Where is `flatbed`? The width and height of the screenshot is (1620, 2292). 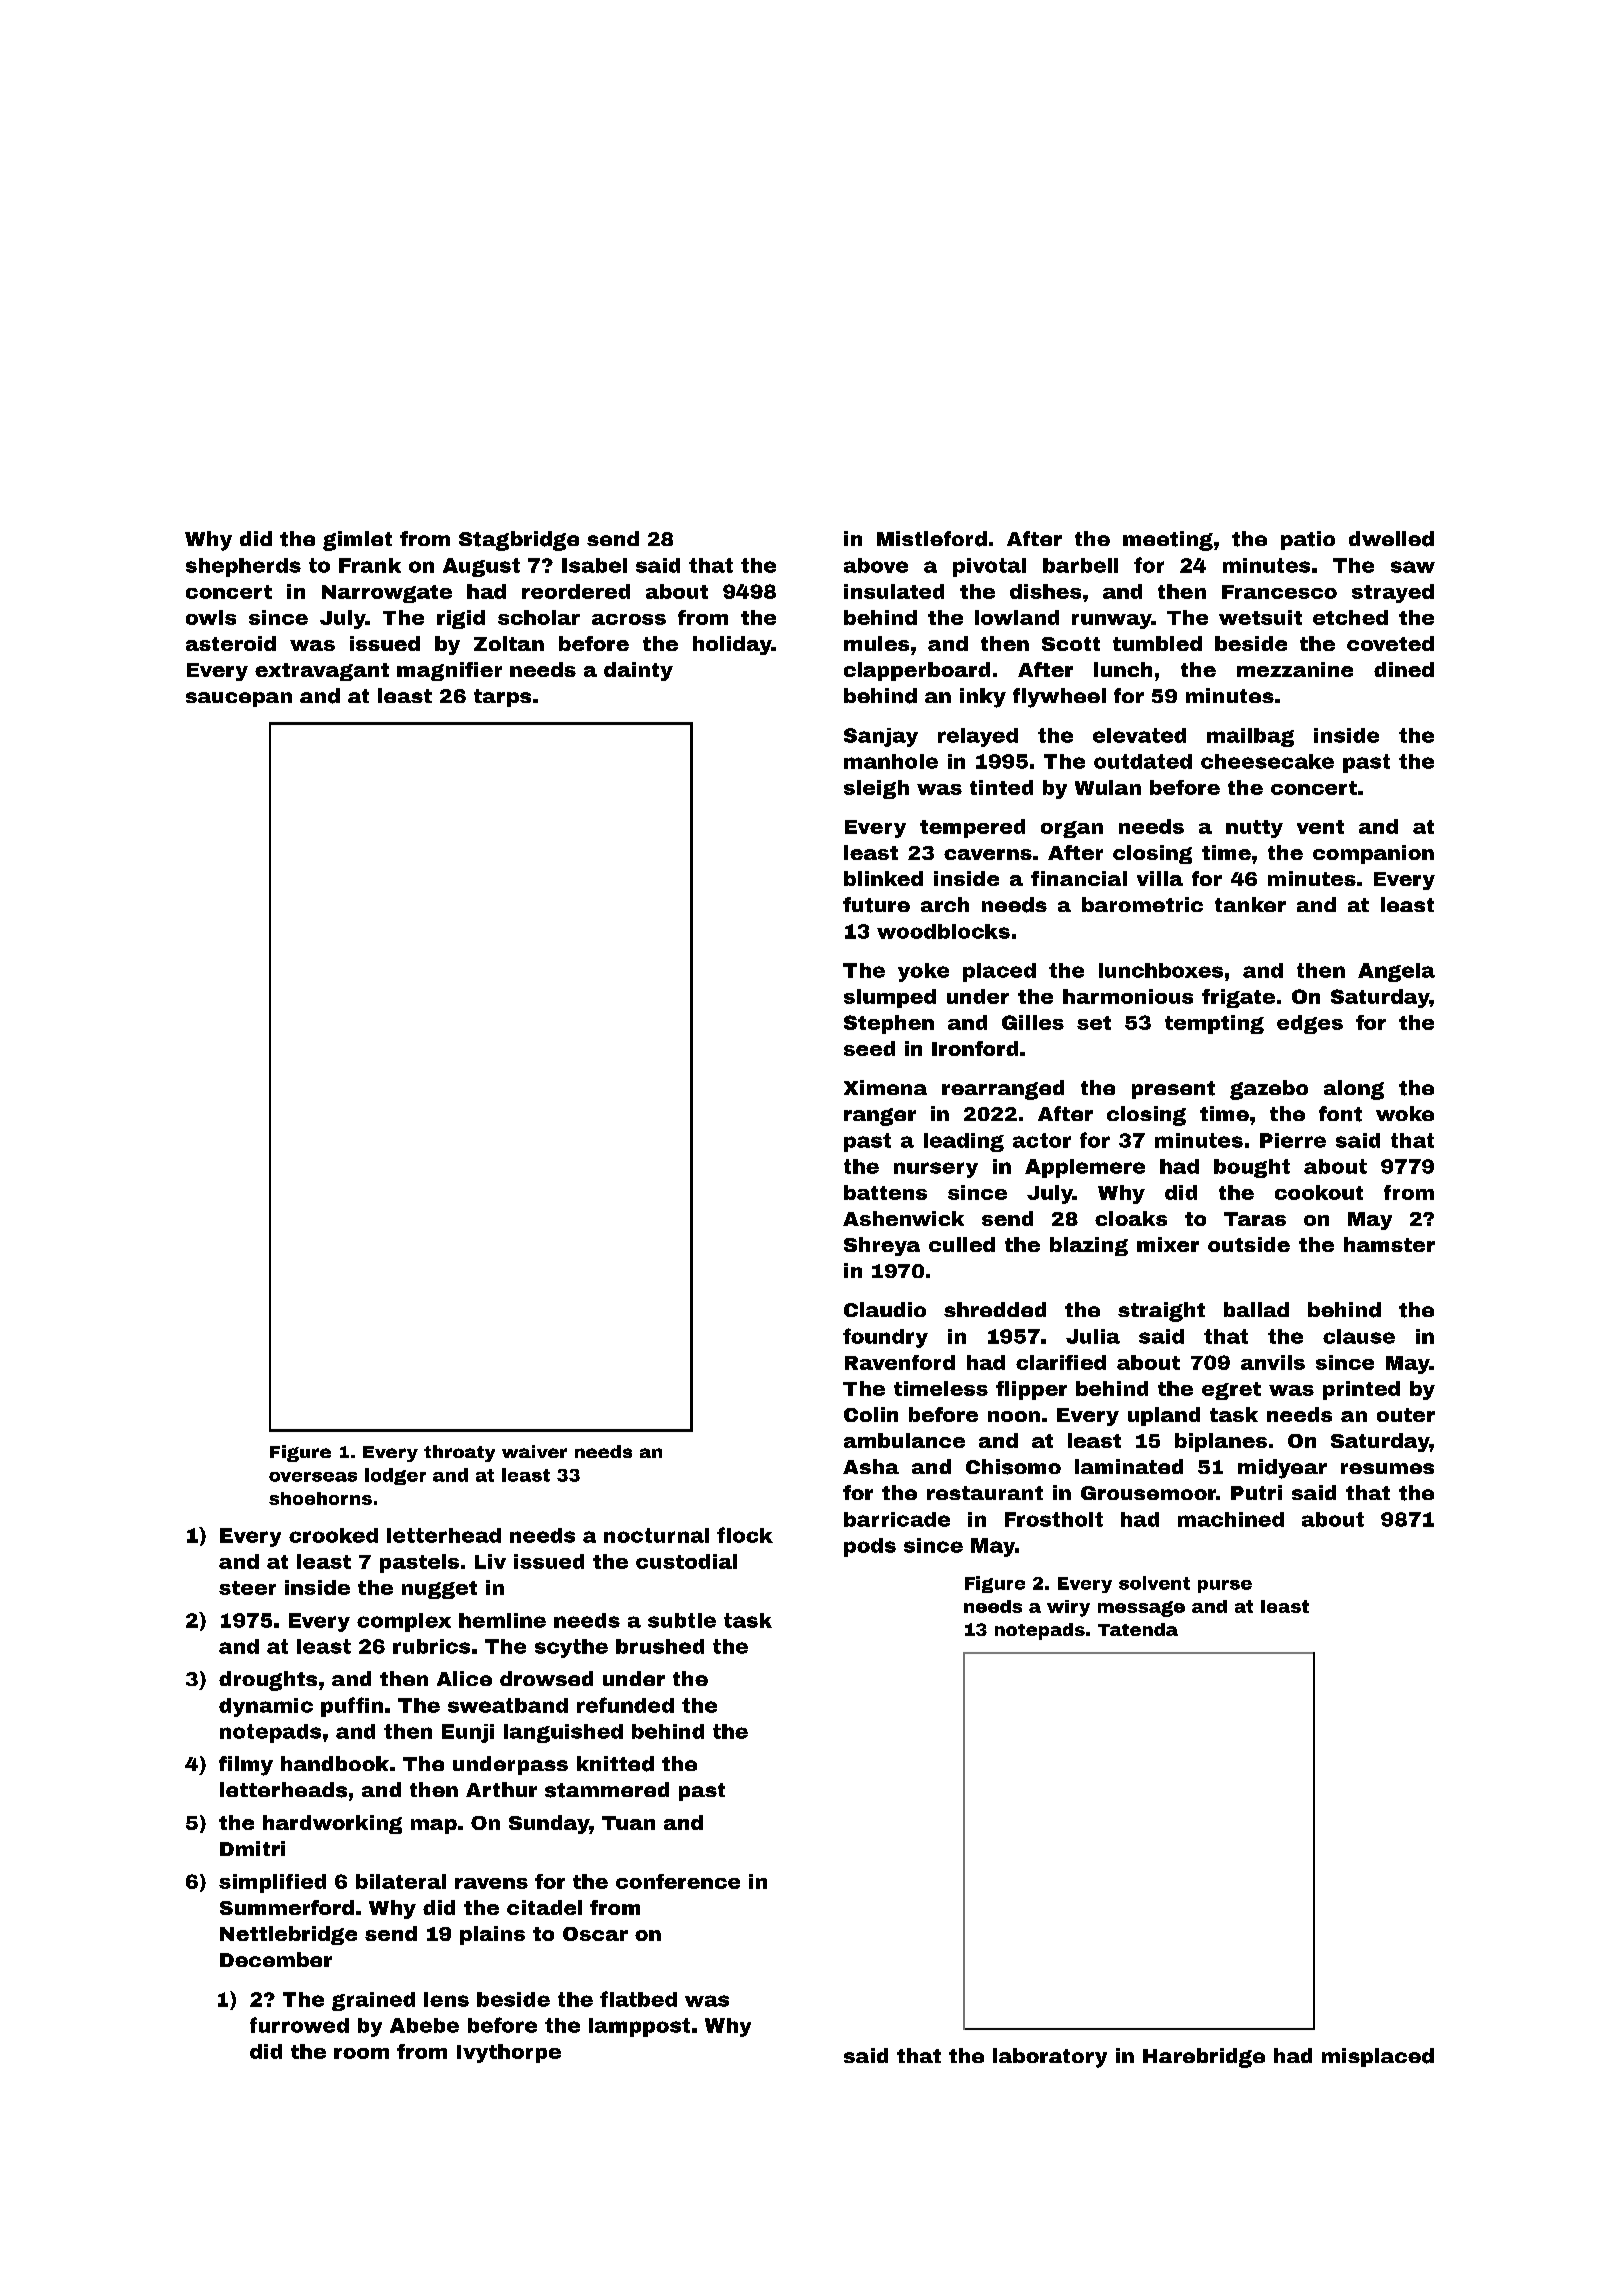
flatbed is located at coordinates (638, 1999).
